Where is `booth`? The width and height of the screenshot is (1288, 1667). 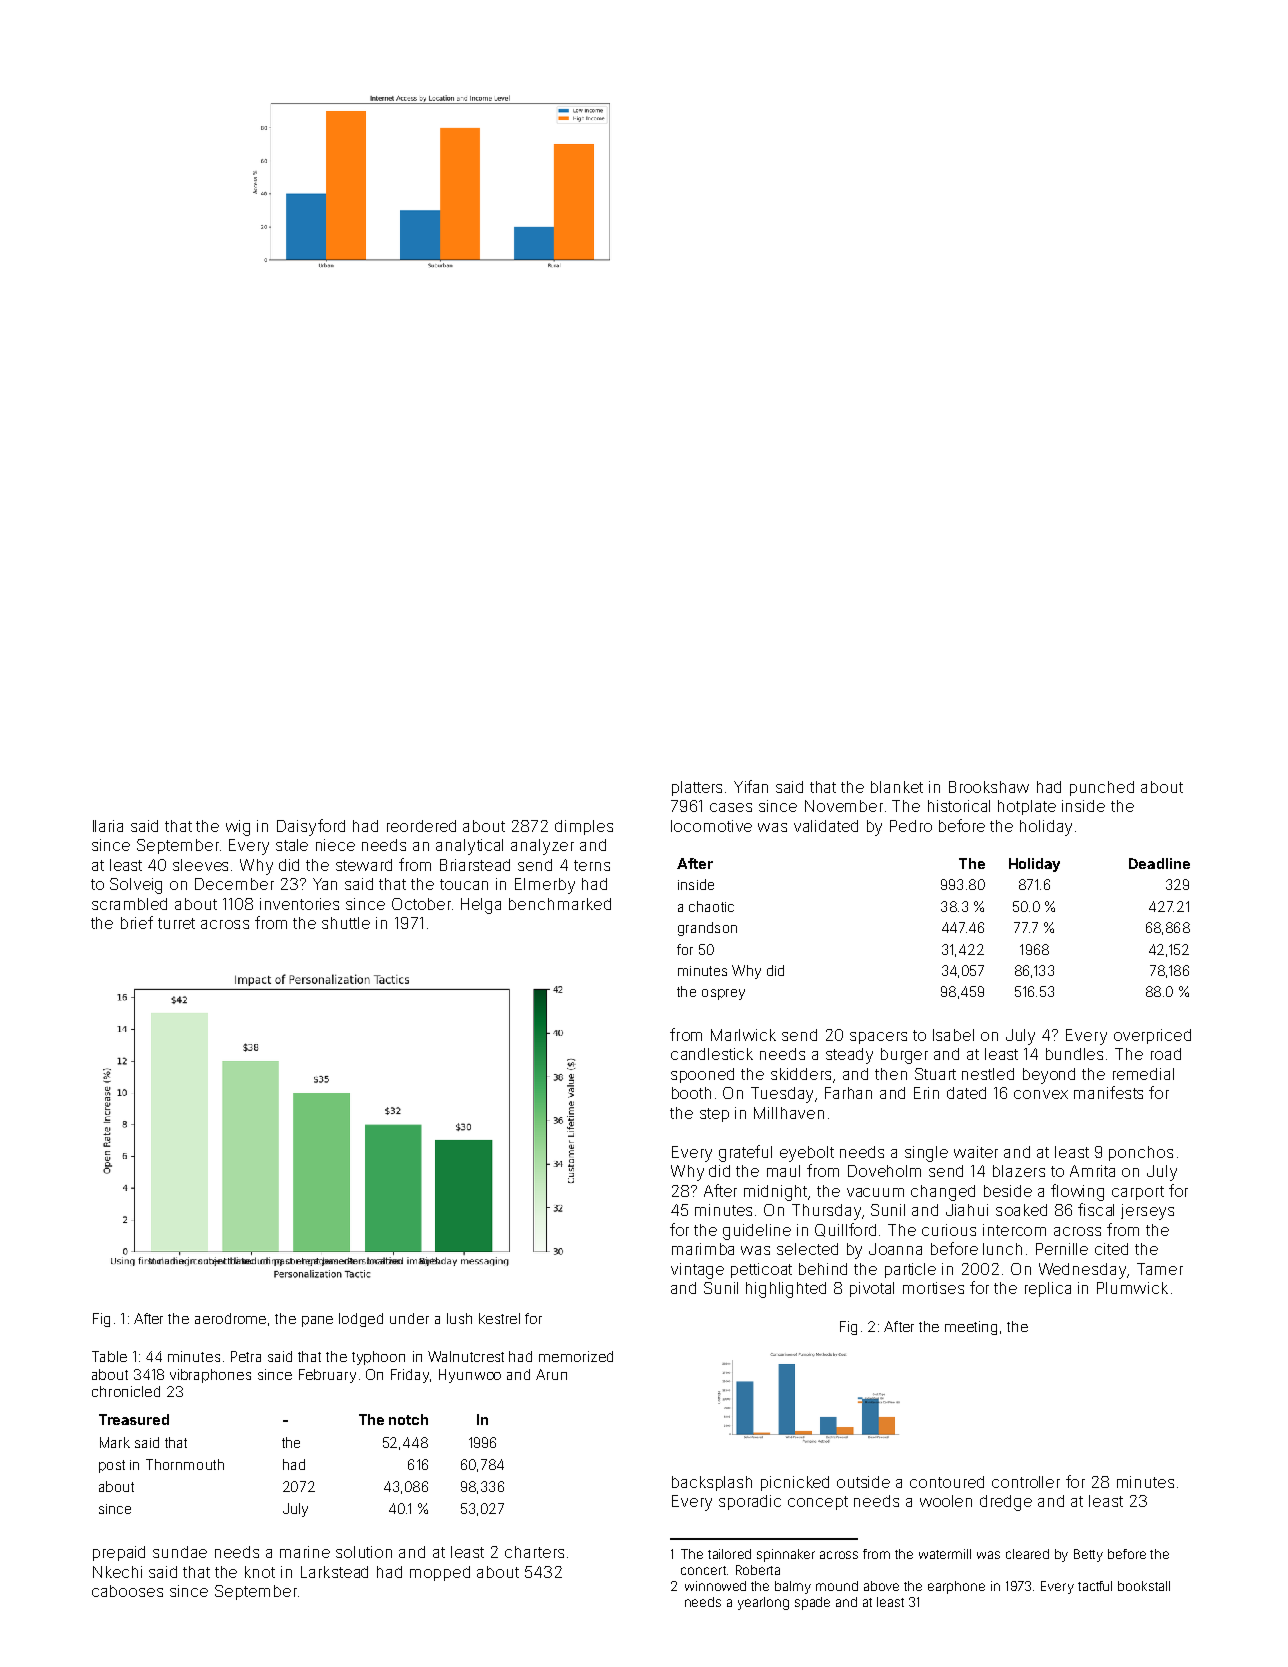
booth is located at coordinates (691, 1093).
